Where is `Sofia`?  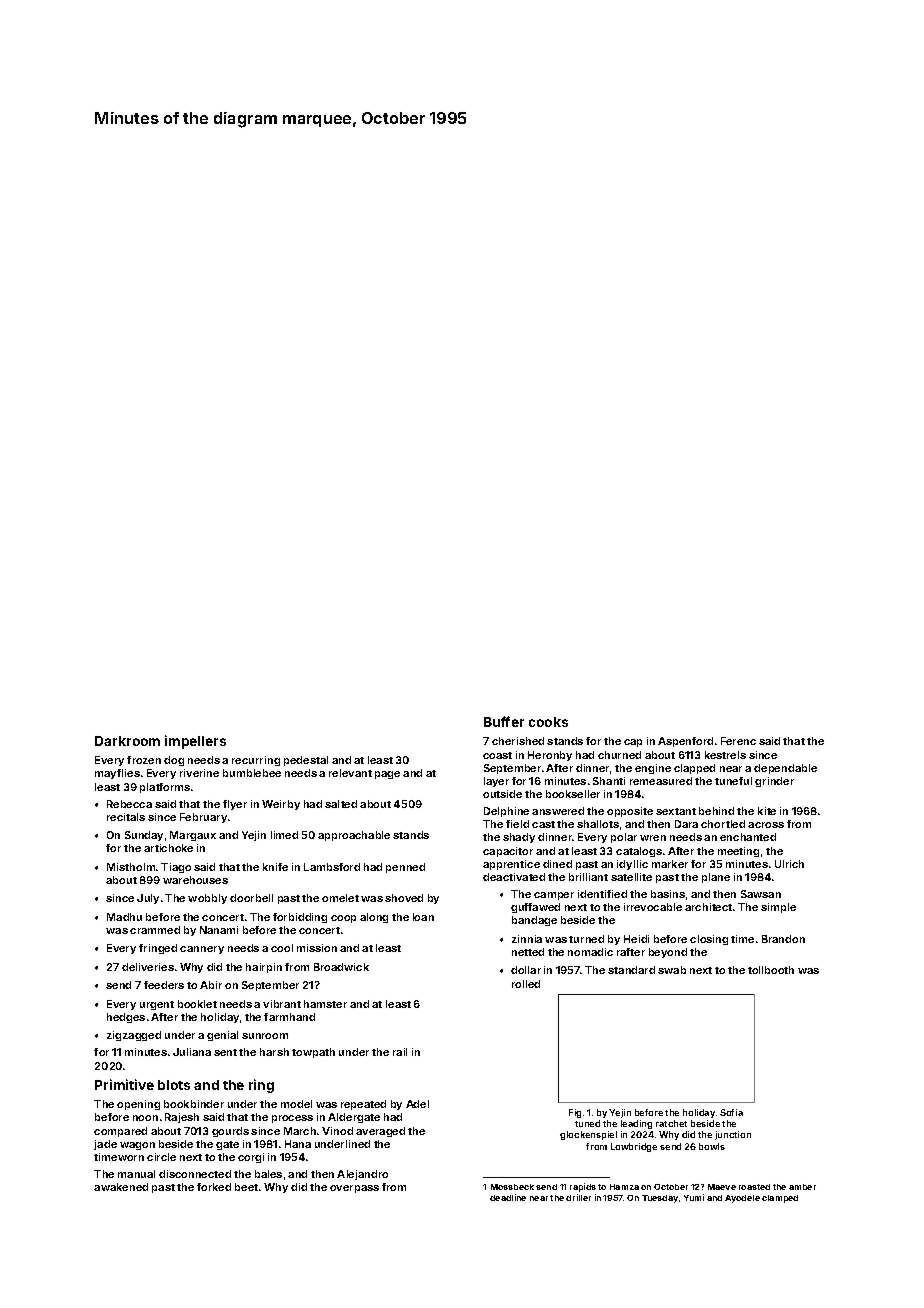 Sofia is located at coordinates (731, 1112).
